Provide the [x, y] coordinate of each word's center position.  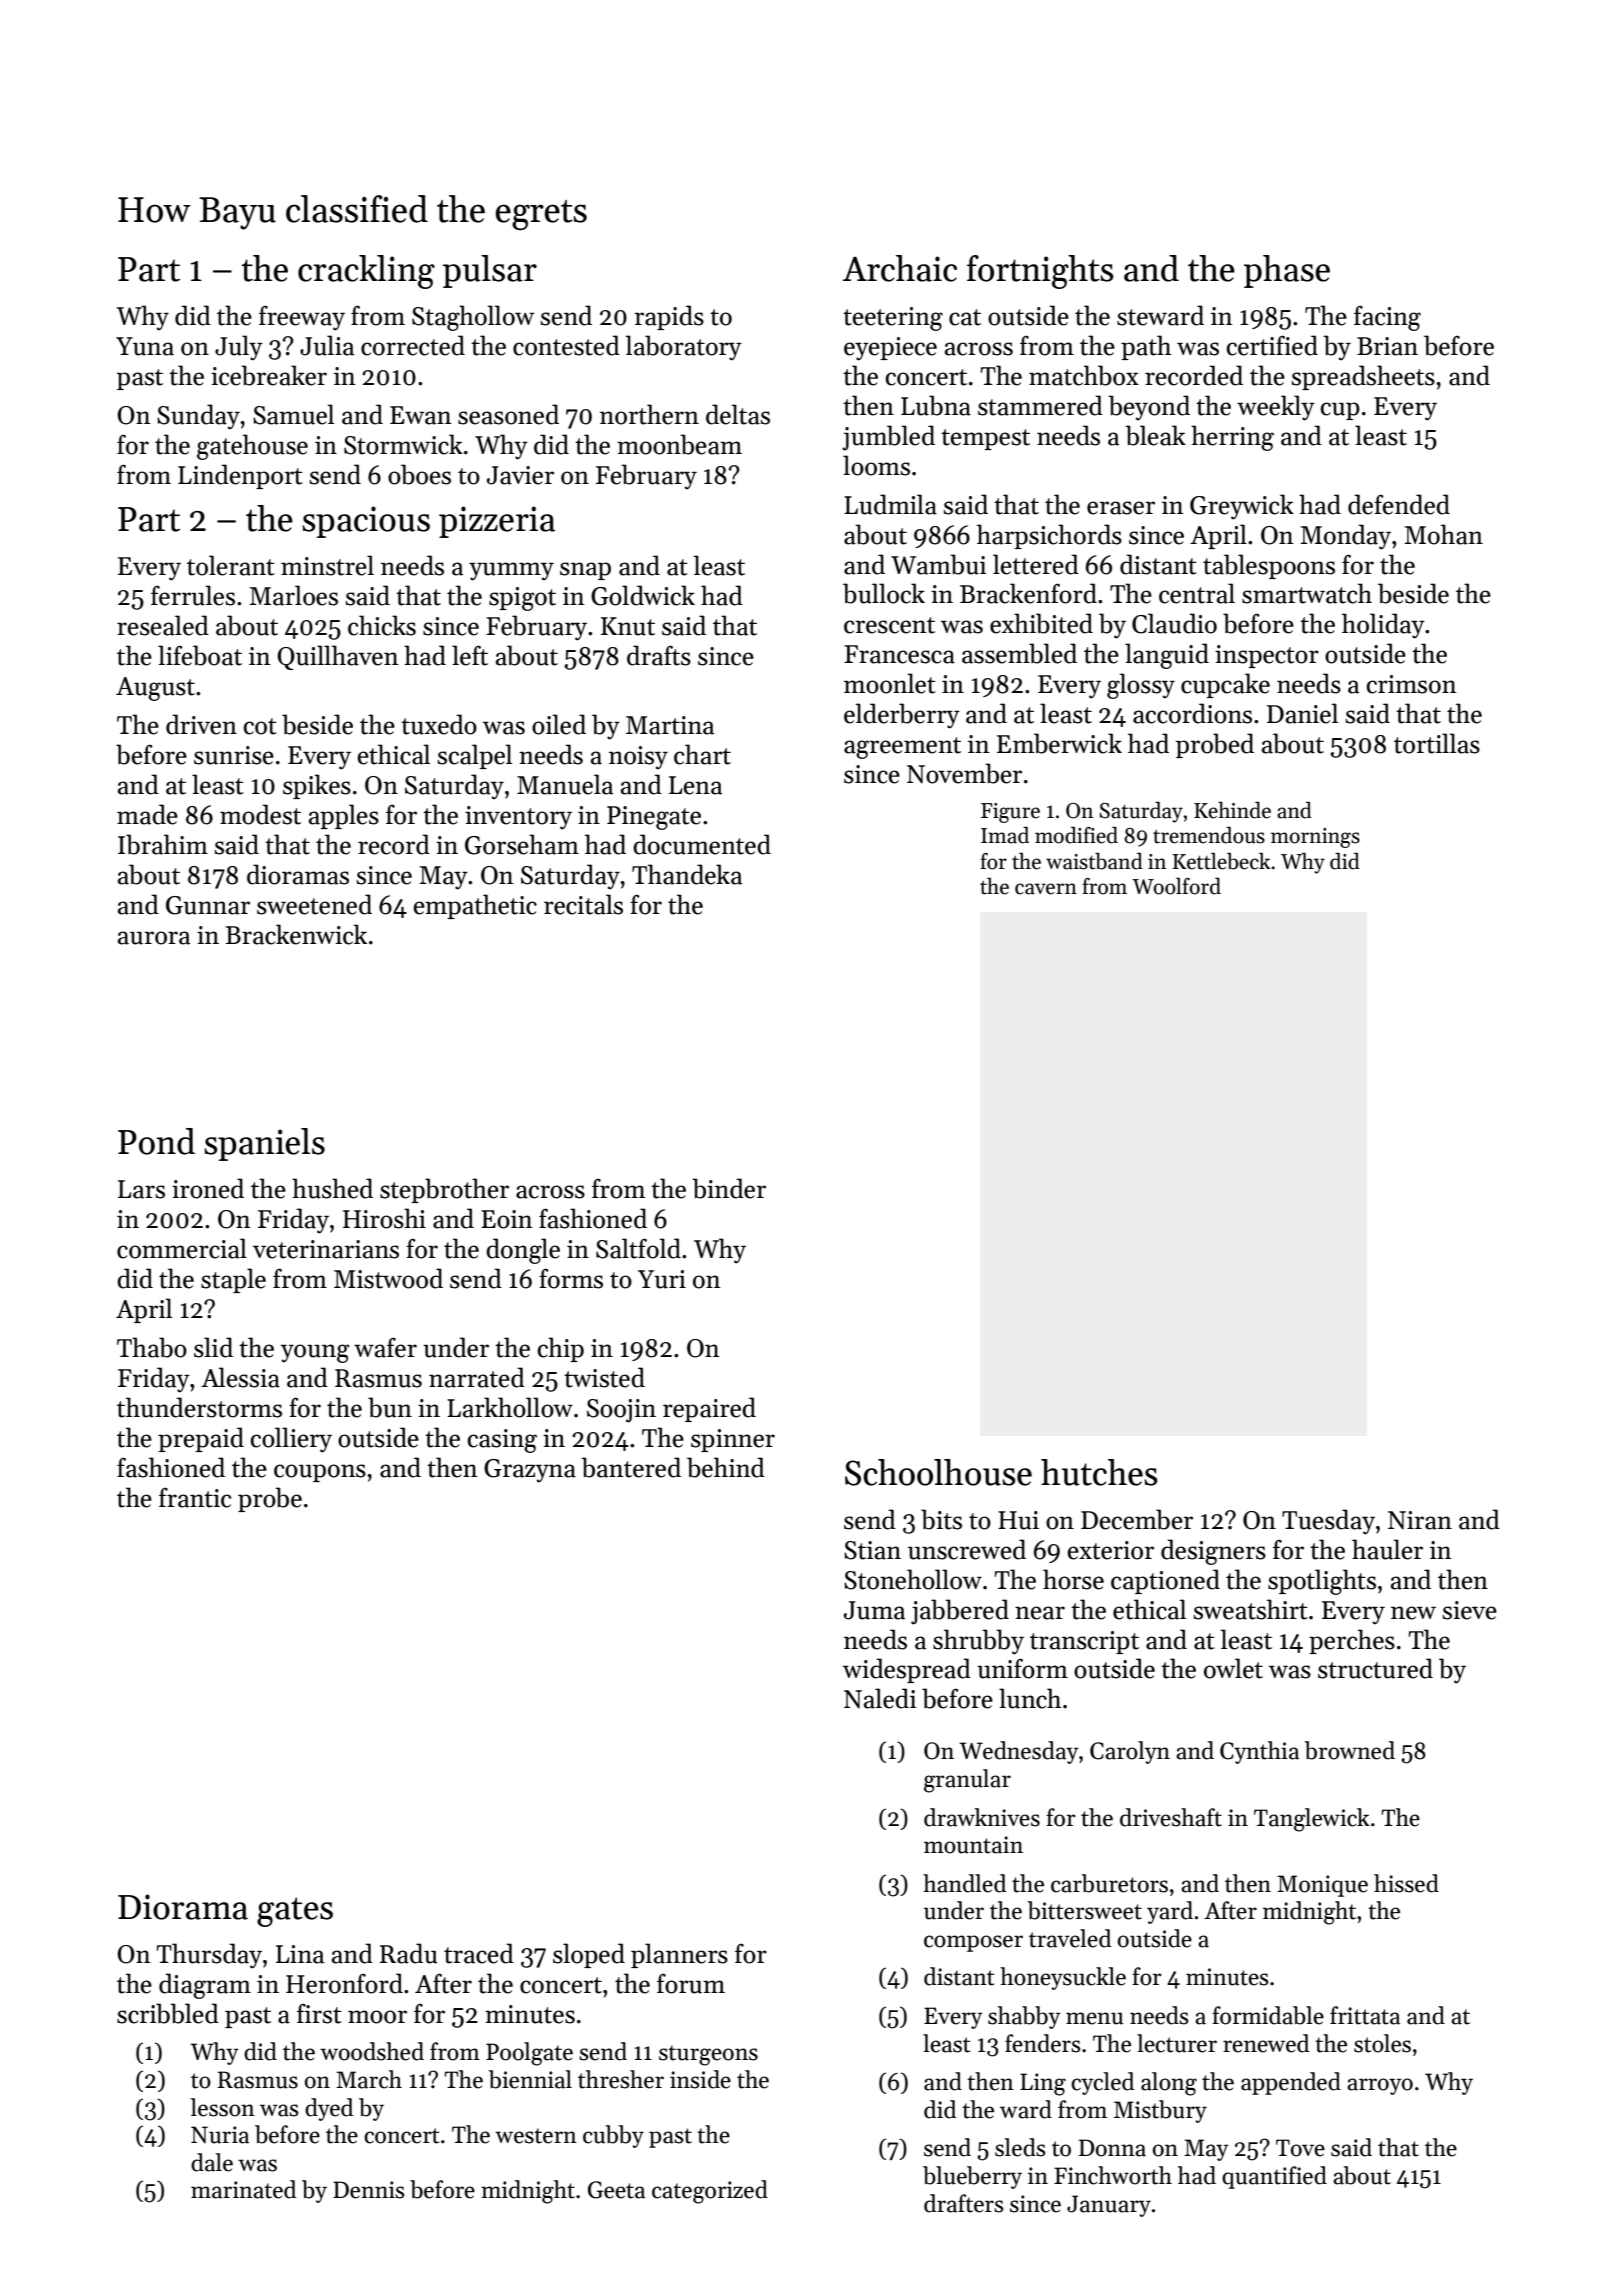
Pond [156, 1141]
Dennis [369, 2190]
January [1109, 2206]
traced [479, 1953]
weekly [1276, 408]
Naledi [880, 1698]
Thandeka [687, 874]
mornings [1315, 838]
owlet [1233, 1668]
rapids [669, 317]
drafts [659, 655]
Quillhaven [338, 657]
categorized [710, 2192]
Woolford [1176, 886]
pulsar [490, 271]
